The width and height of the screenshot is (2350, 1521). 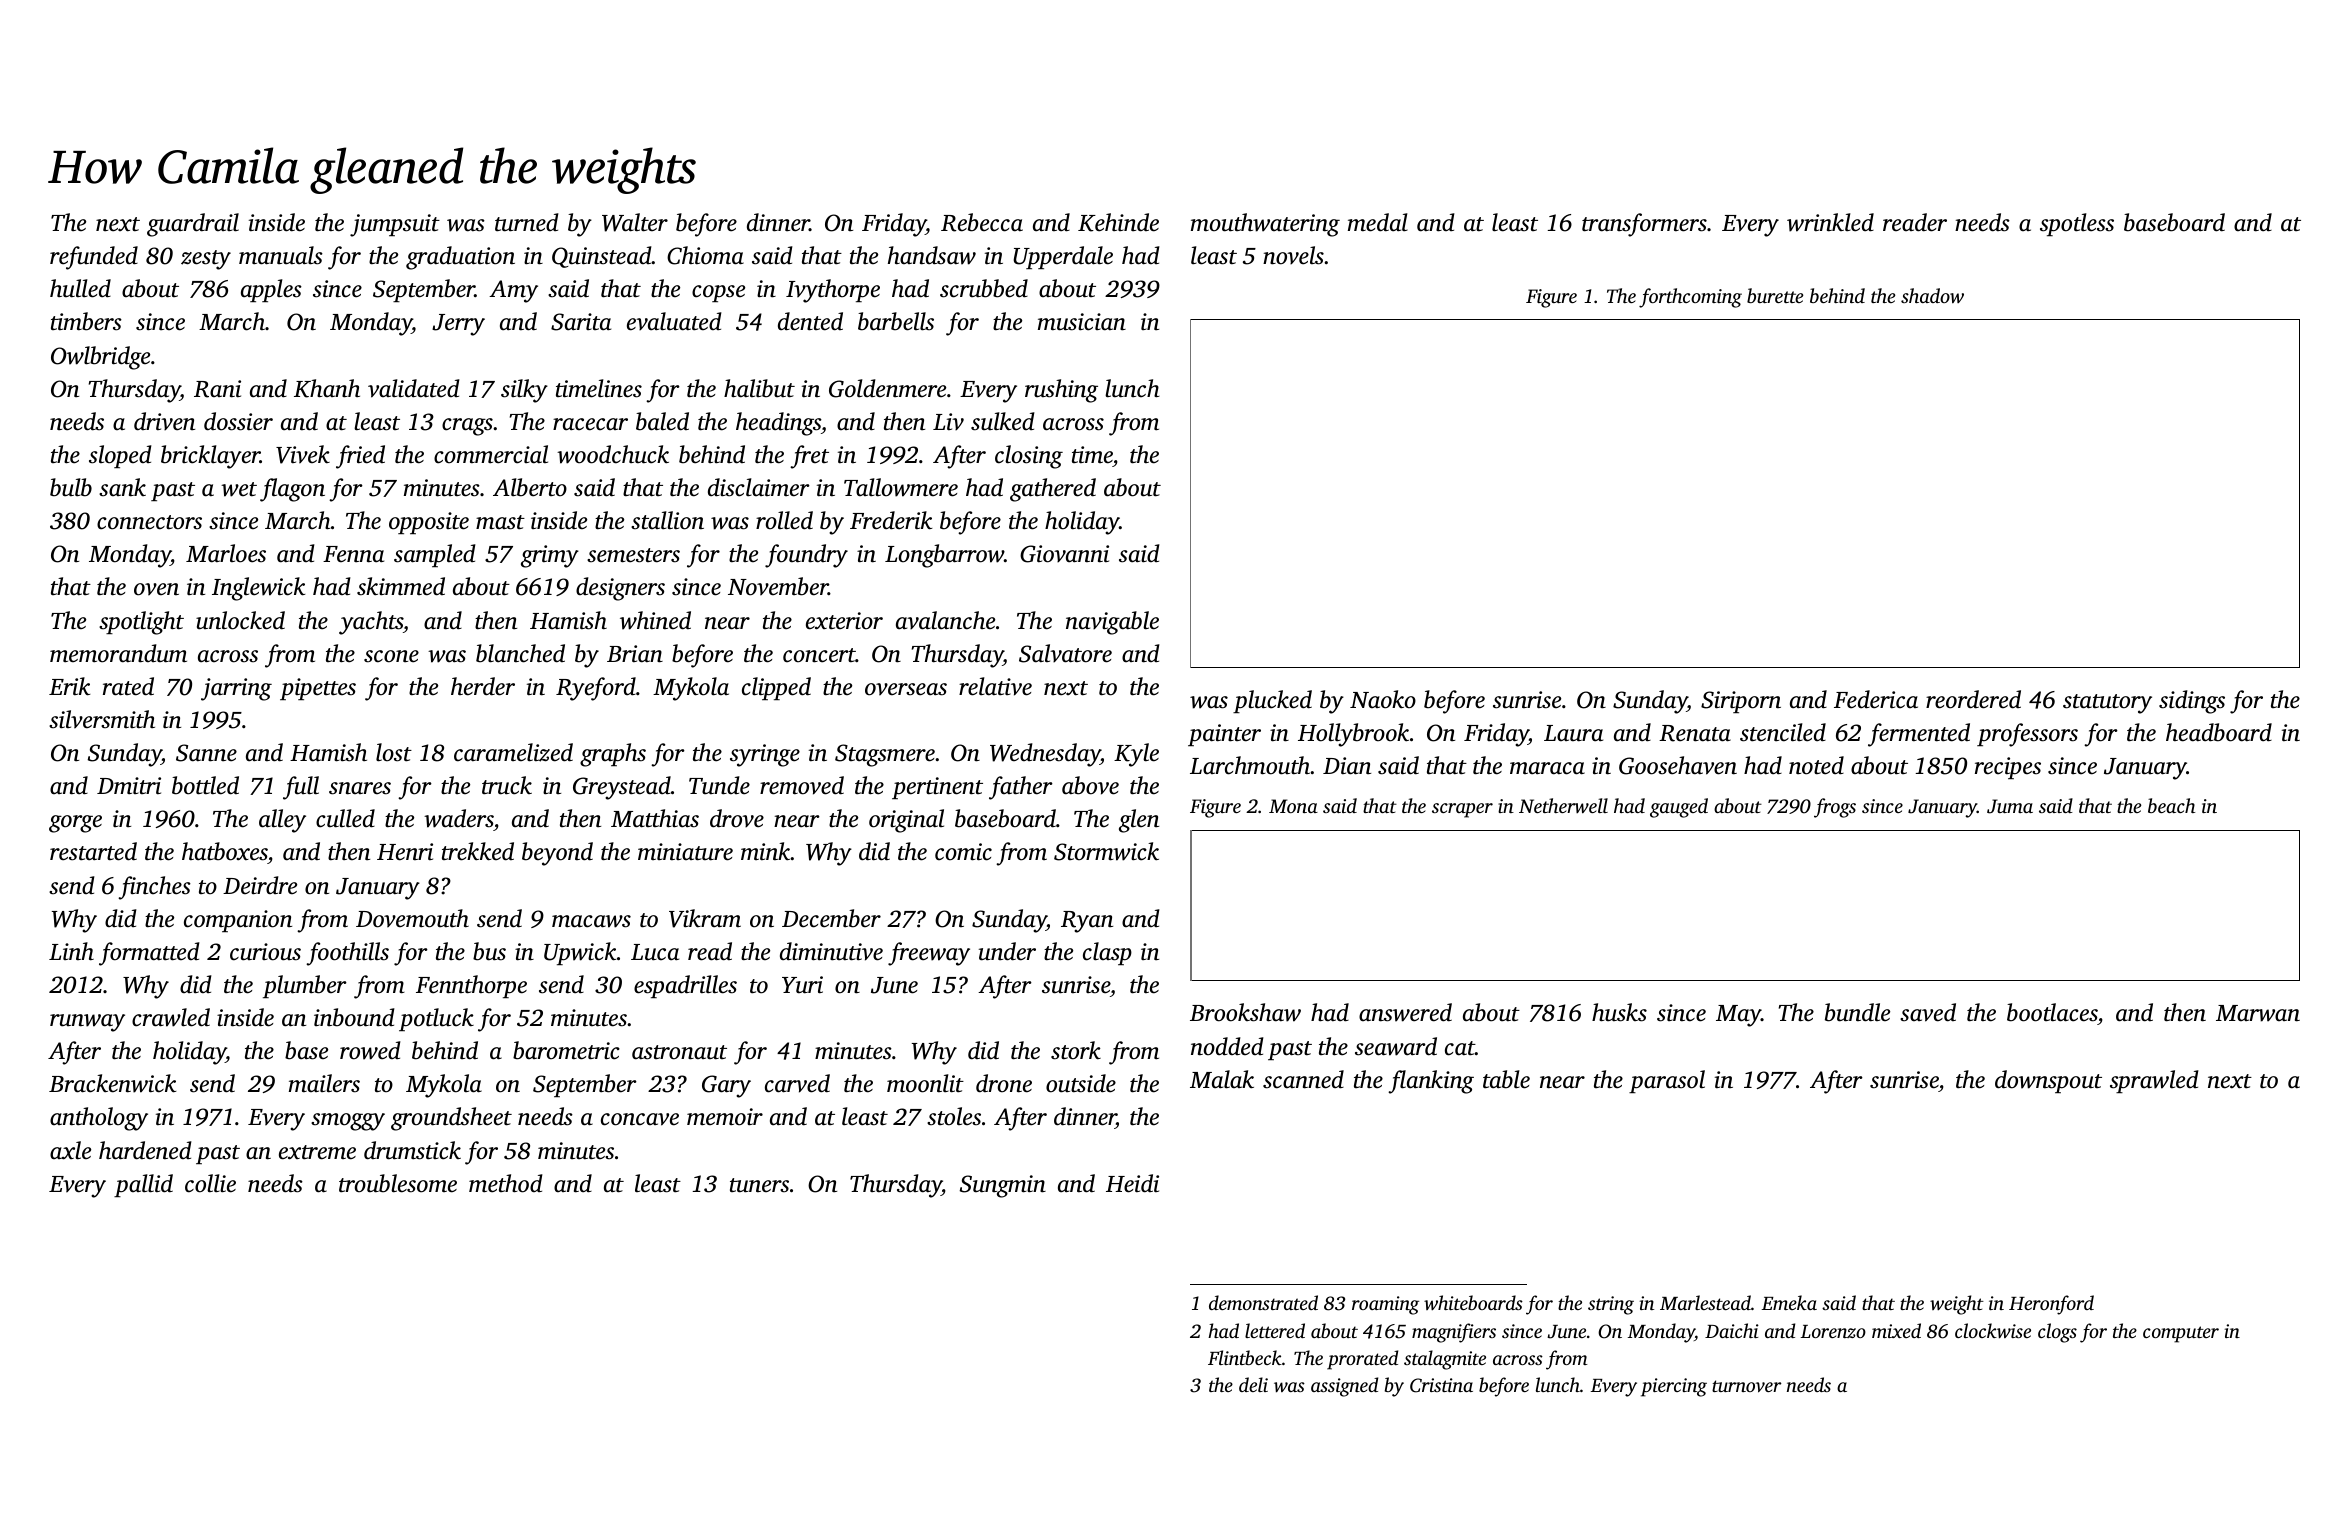 What do you see at coordinates (995, 686) in the screenshot?
I see `relative` at bounding box center [995, 686].
